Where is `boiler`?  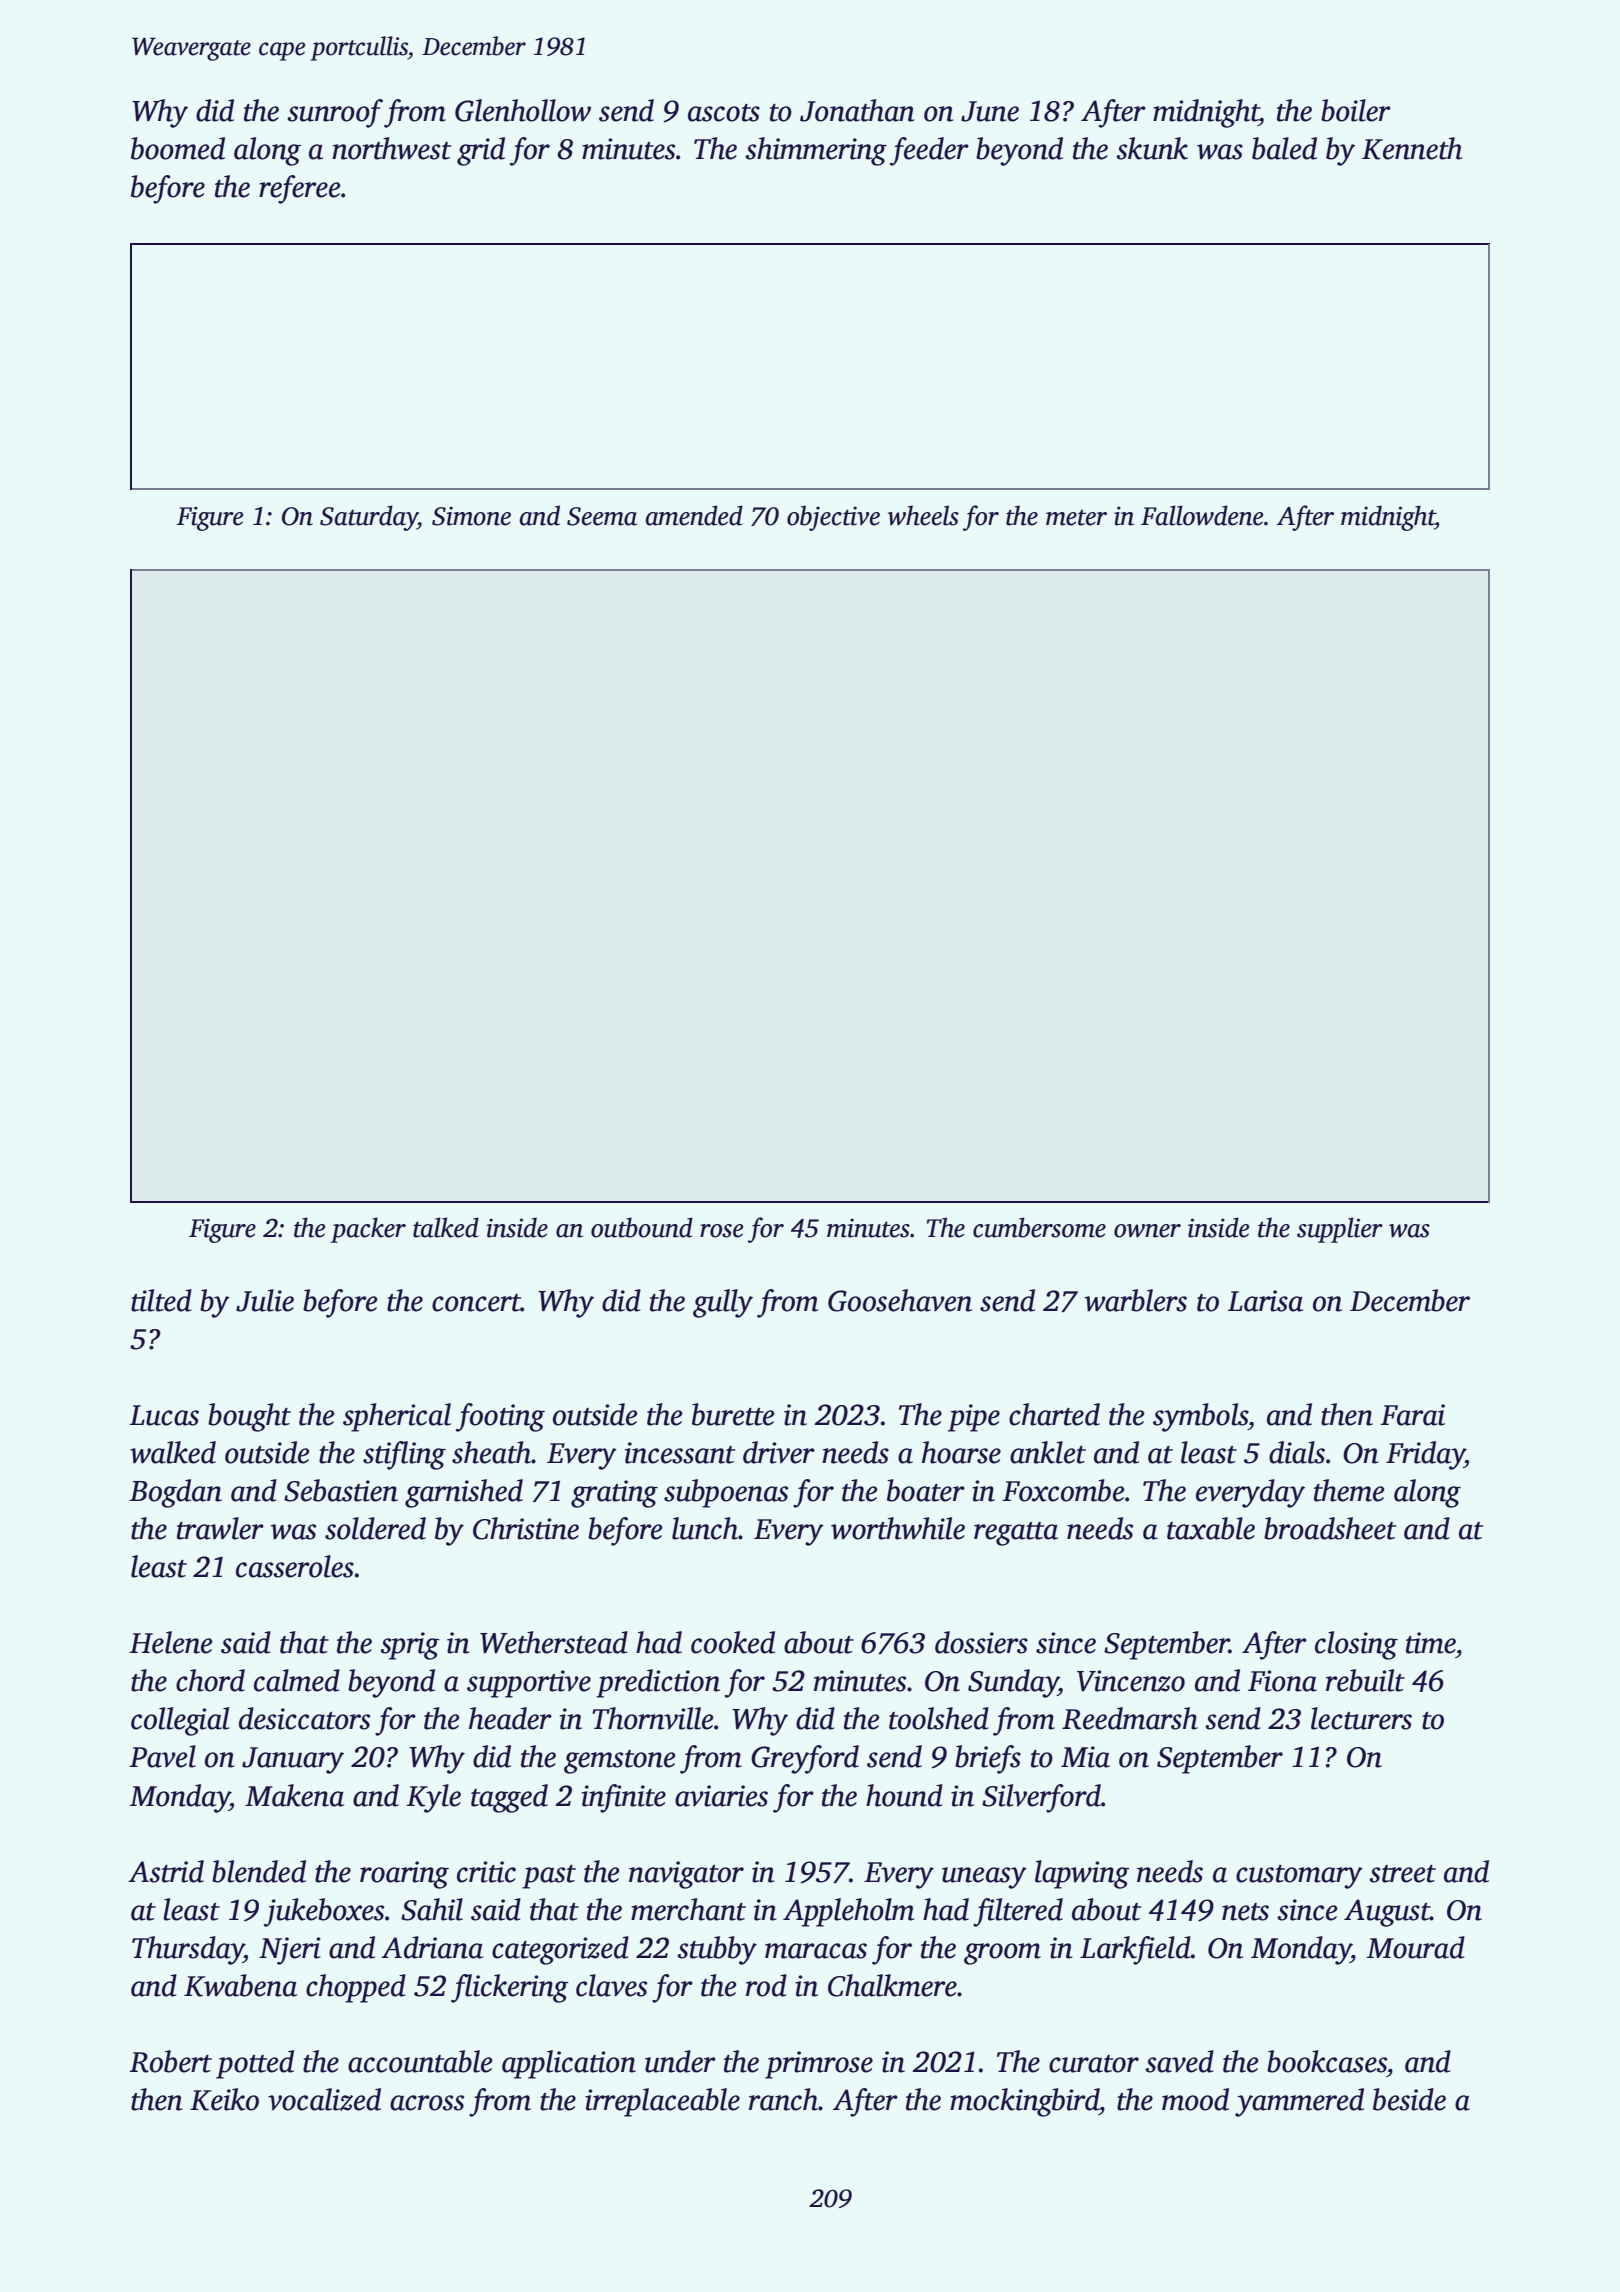
boiler is located at coordinates (1356, 110).
